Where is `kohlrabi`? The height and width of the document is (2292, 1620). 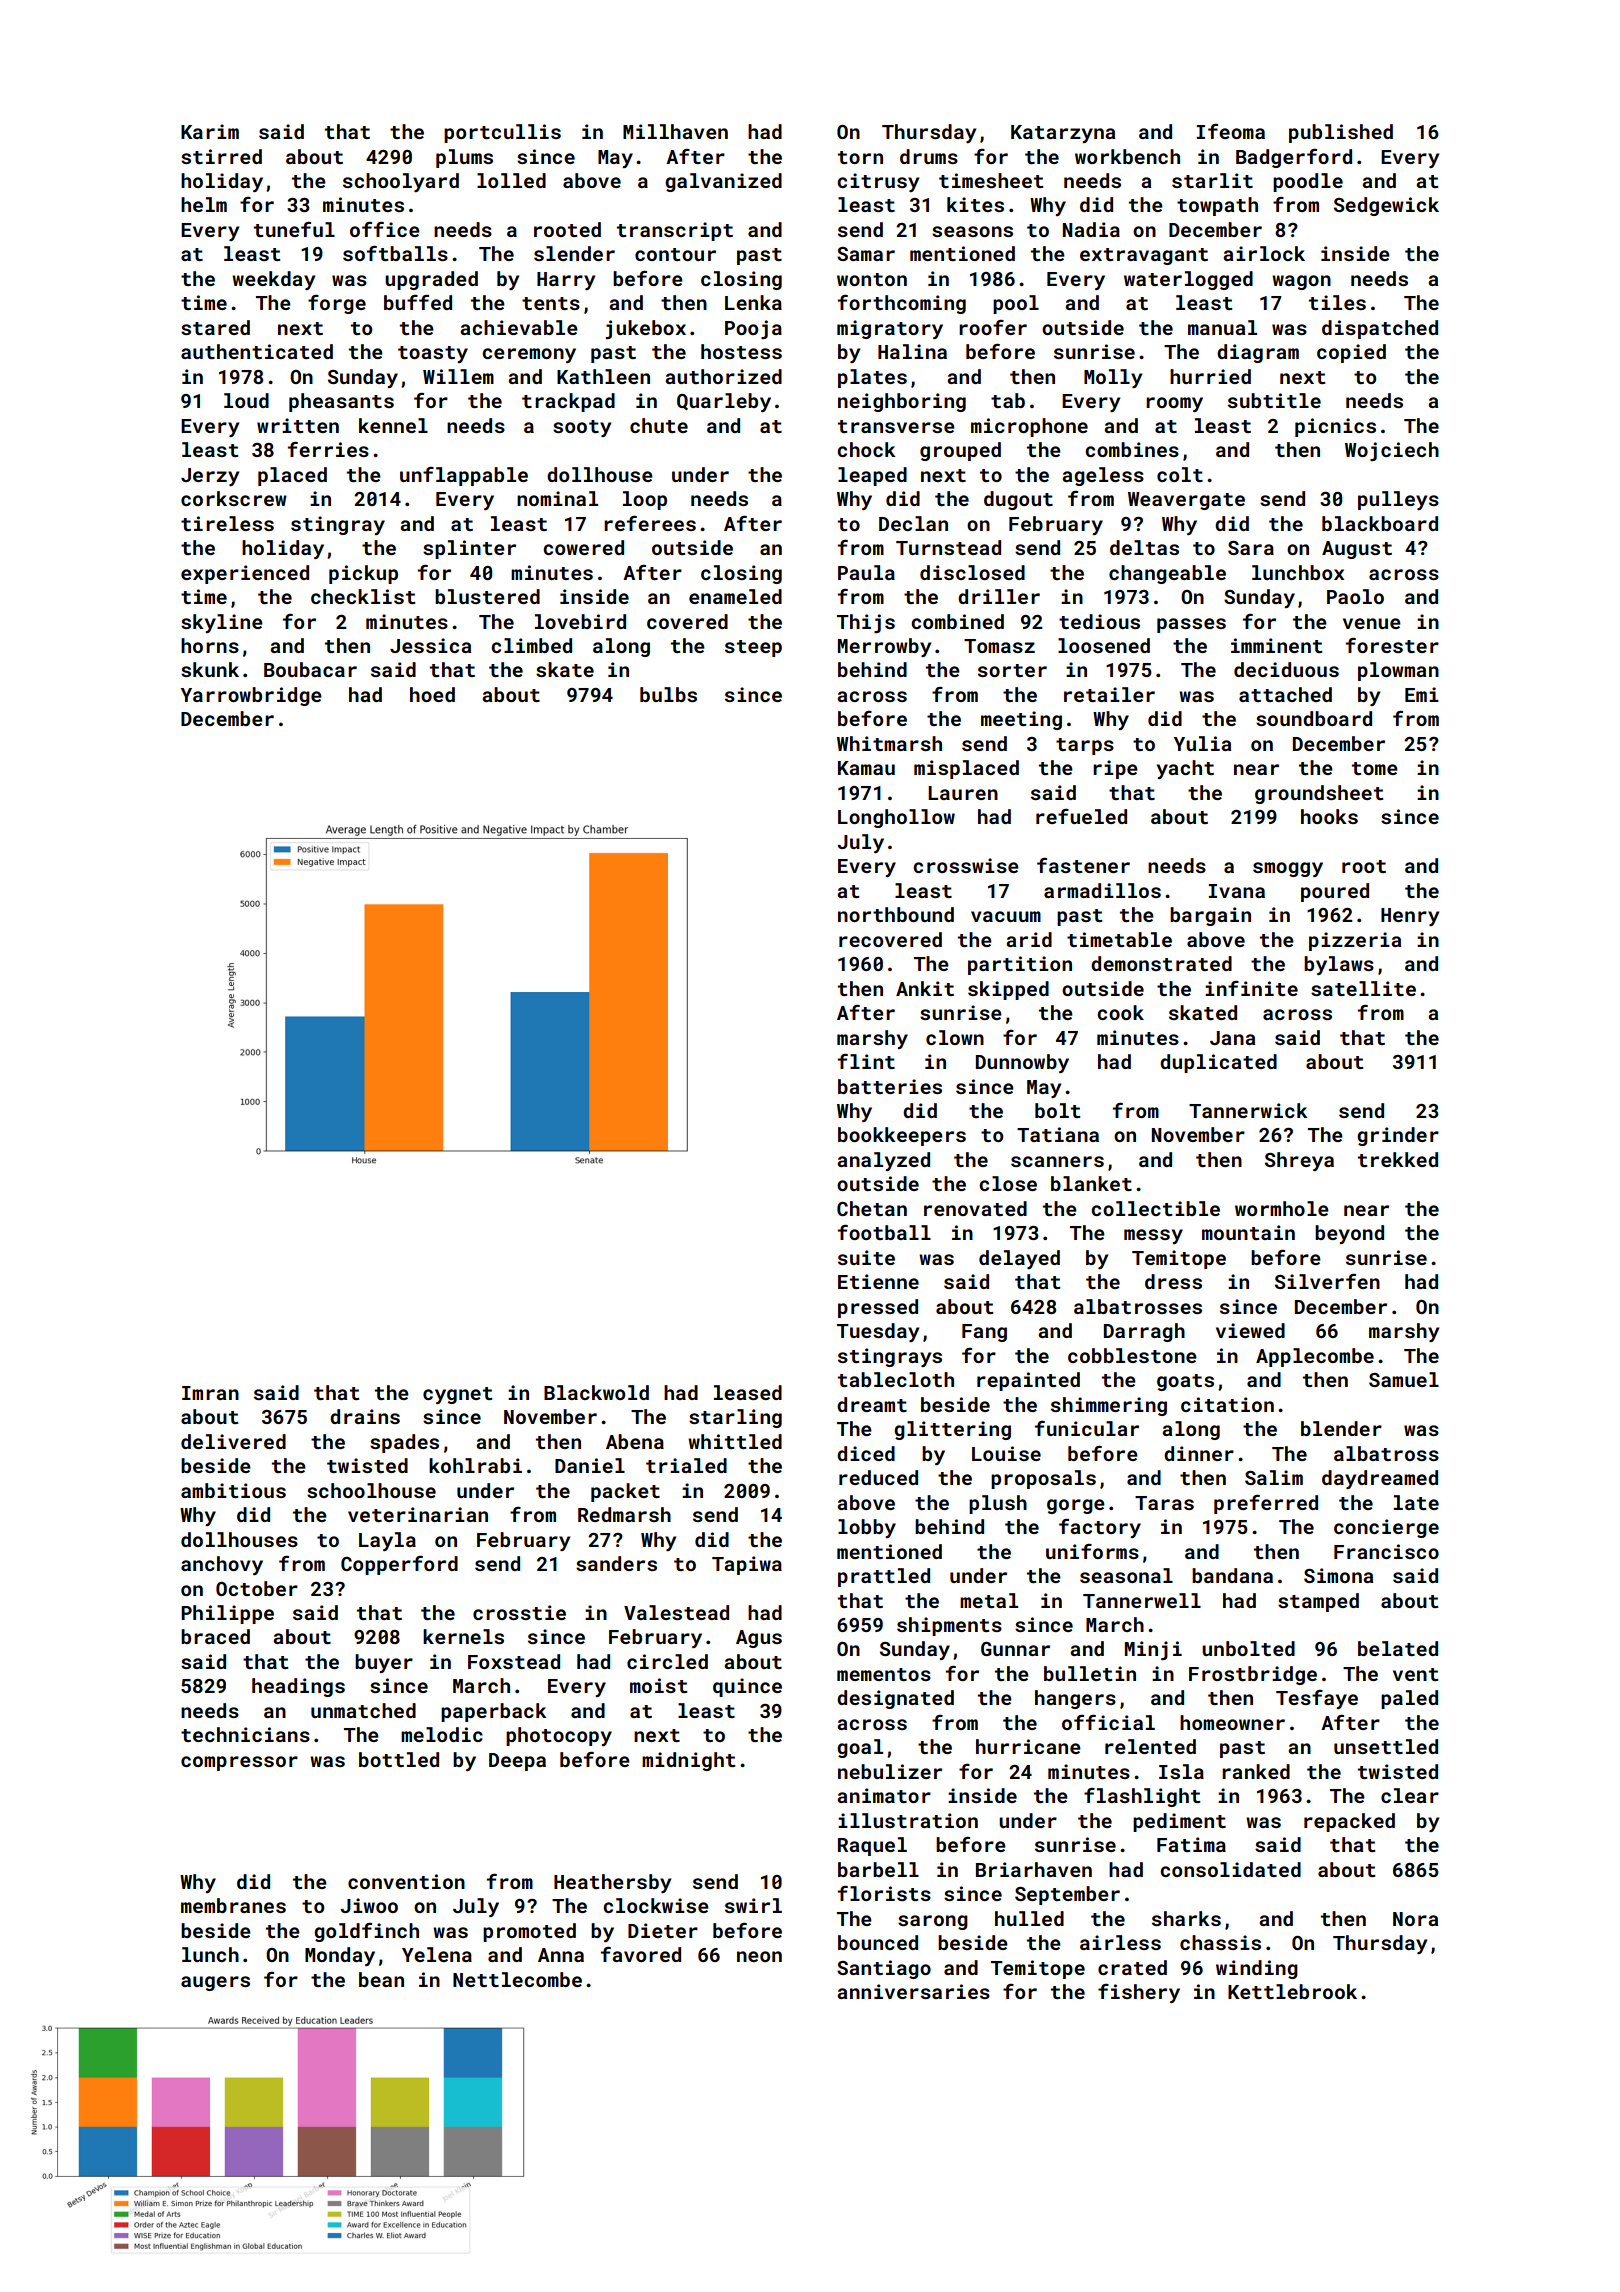
kohlrabi is located at coordinates (475, 1465).
